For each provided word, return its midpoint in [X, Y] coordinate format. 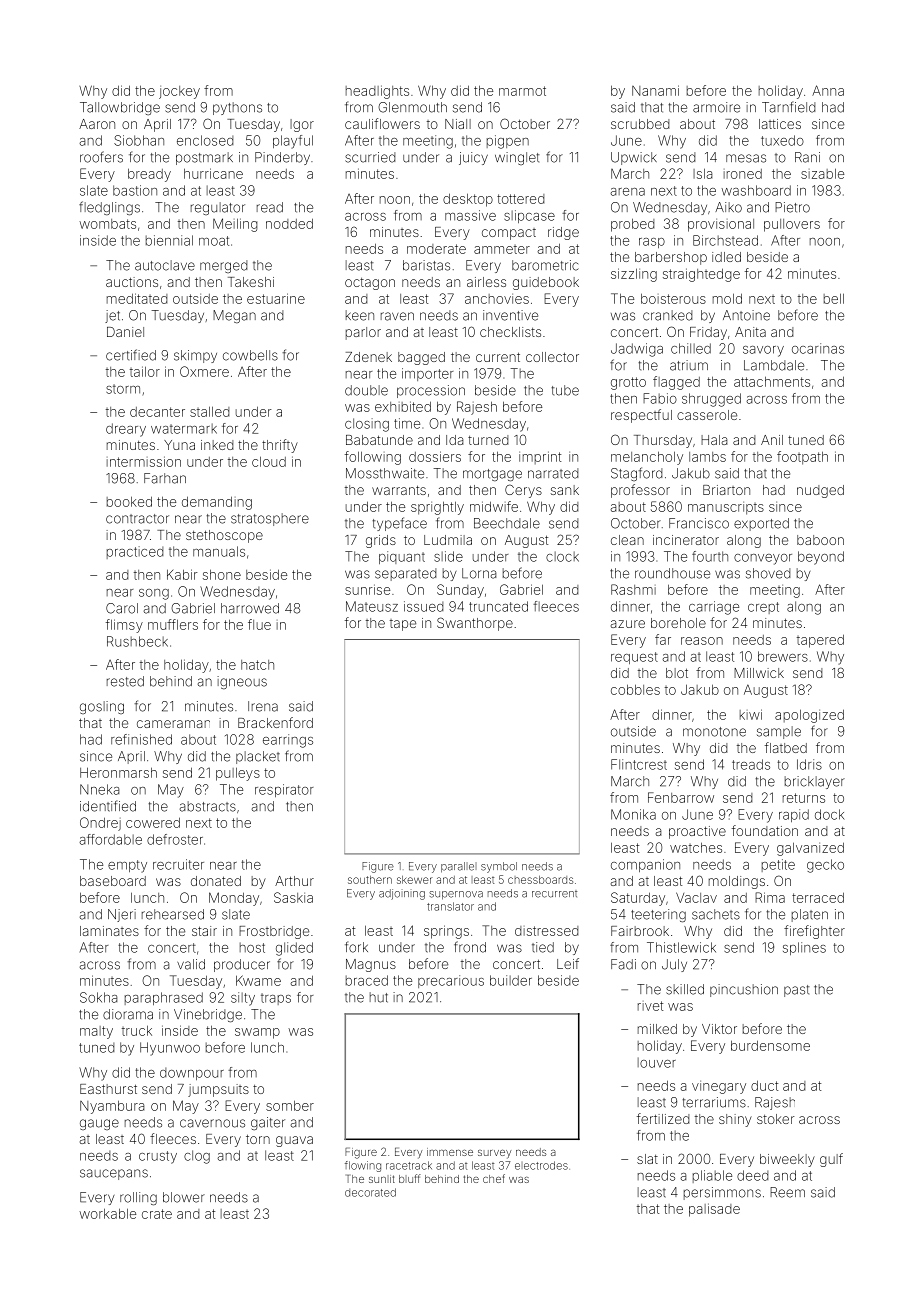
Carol [122, 608]
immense [450, 1152]
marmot [522, 91]
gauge [99, 1124]
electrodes [541, 1165]
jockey [179, 92]
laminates [109, 931]
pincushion [744, 990]
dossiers [435, 456]
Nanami [655, 90]
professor [640, 491]
